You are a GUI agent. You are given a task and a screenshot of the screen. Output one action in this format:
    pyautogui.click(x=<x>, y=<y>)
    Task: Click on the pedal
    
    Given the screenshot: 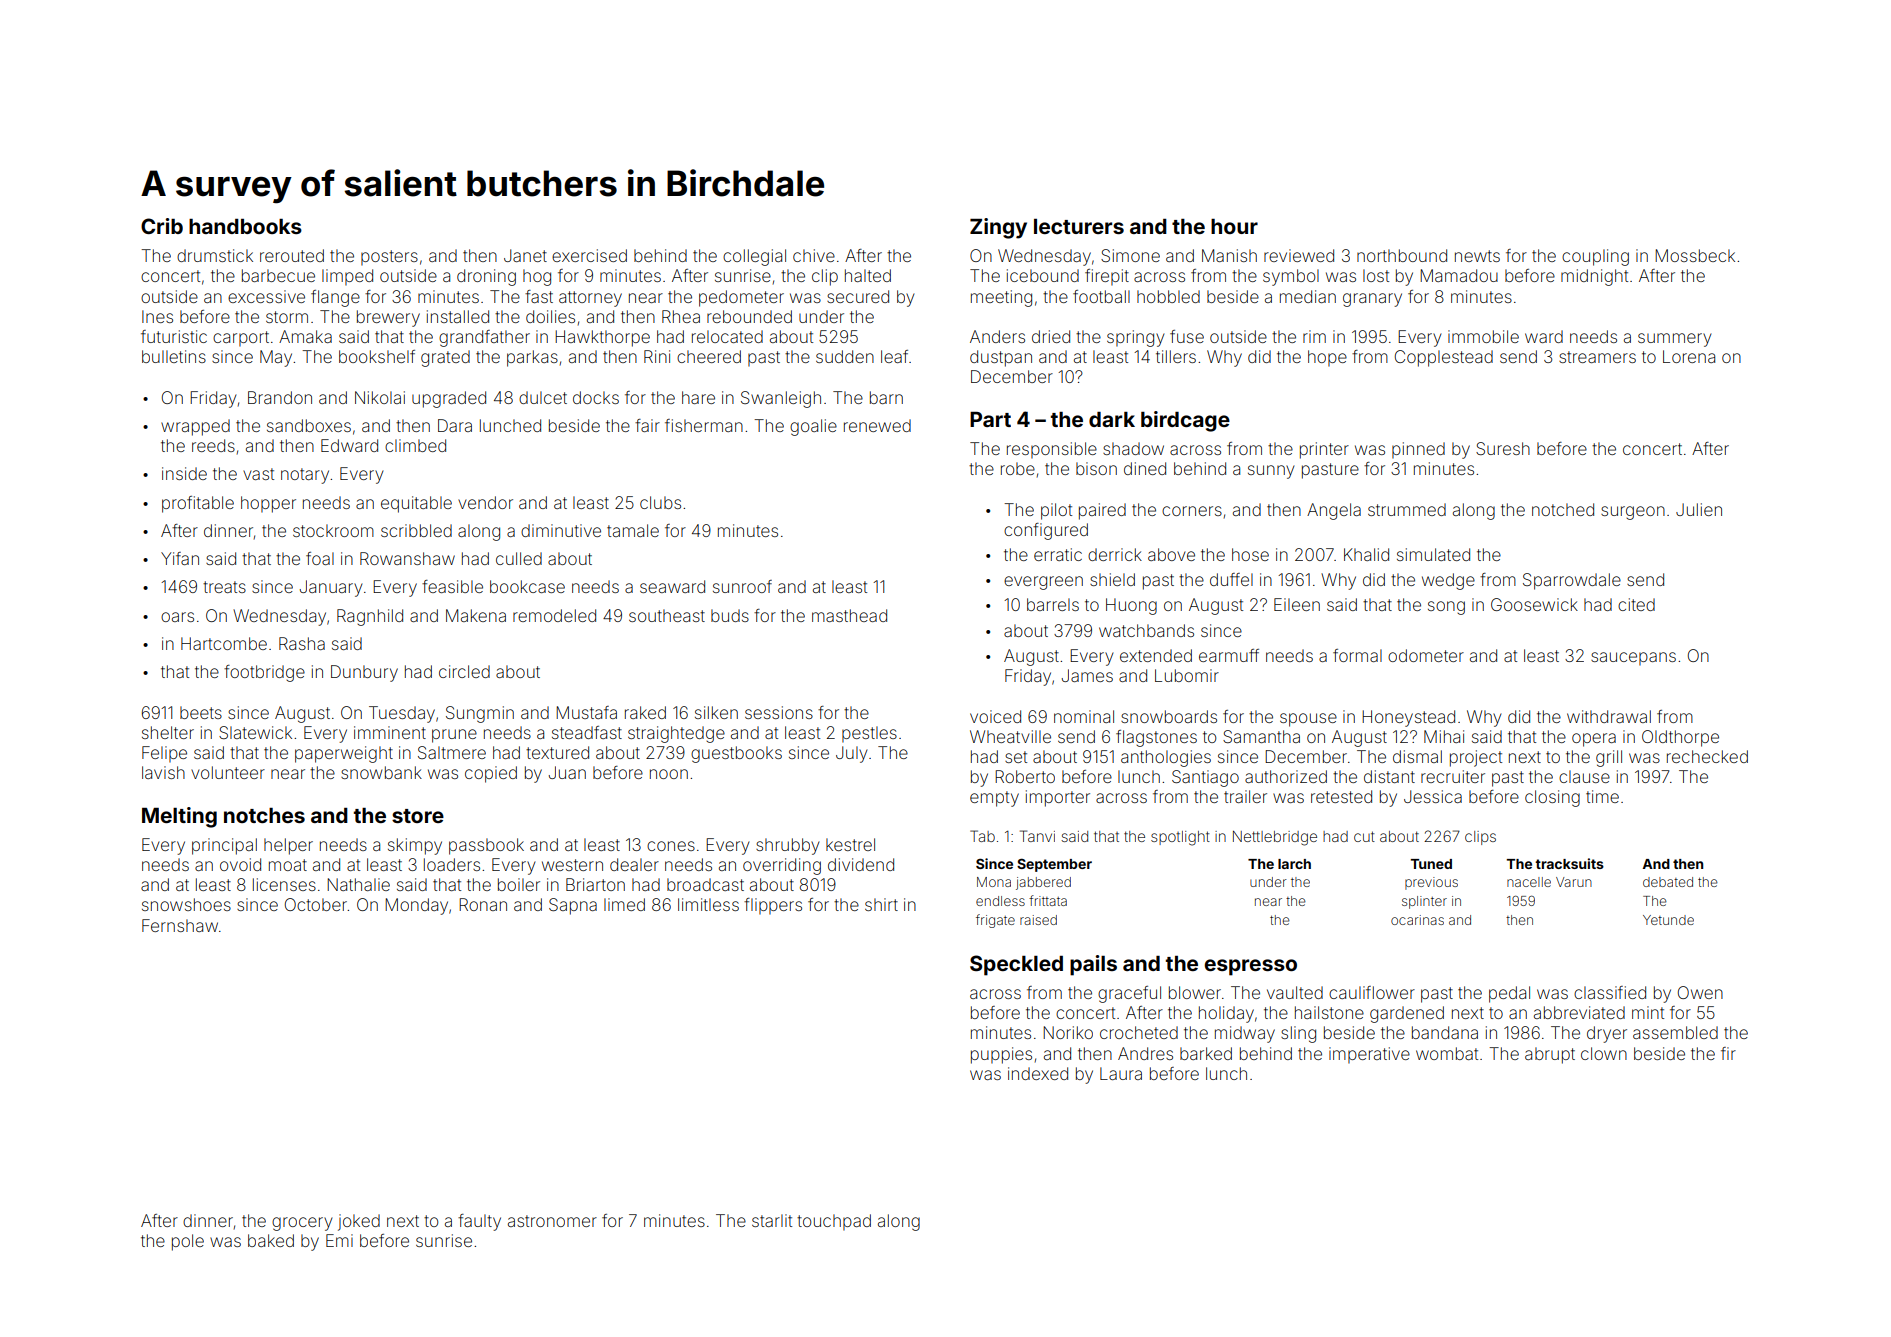 What is the action you would take?
    pyautogui.click(x=1509, y=994)
